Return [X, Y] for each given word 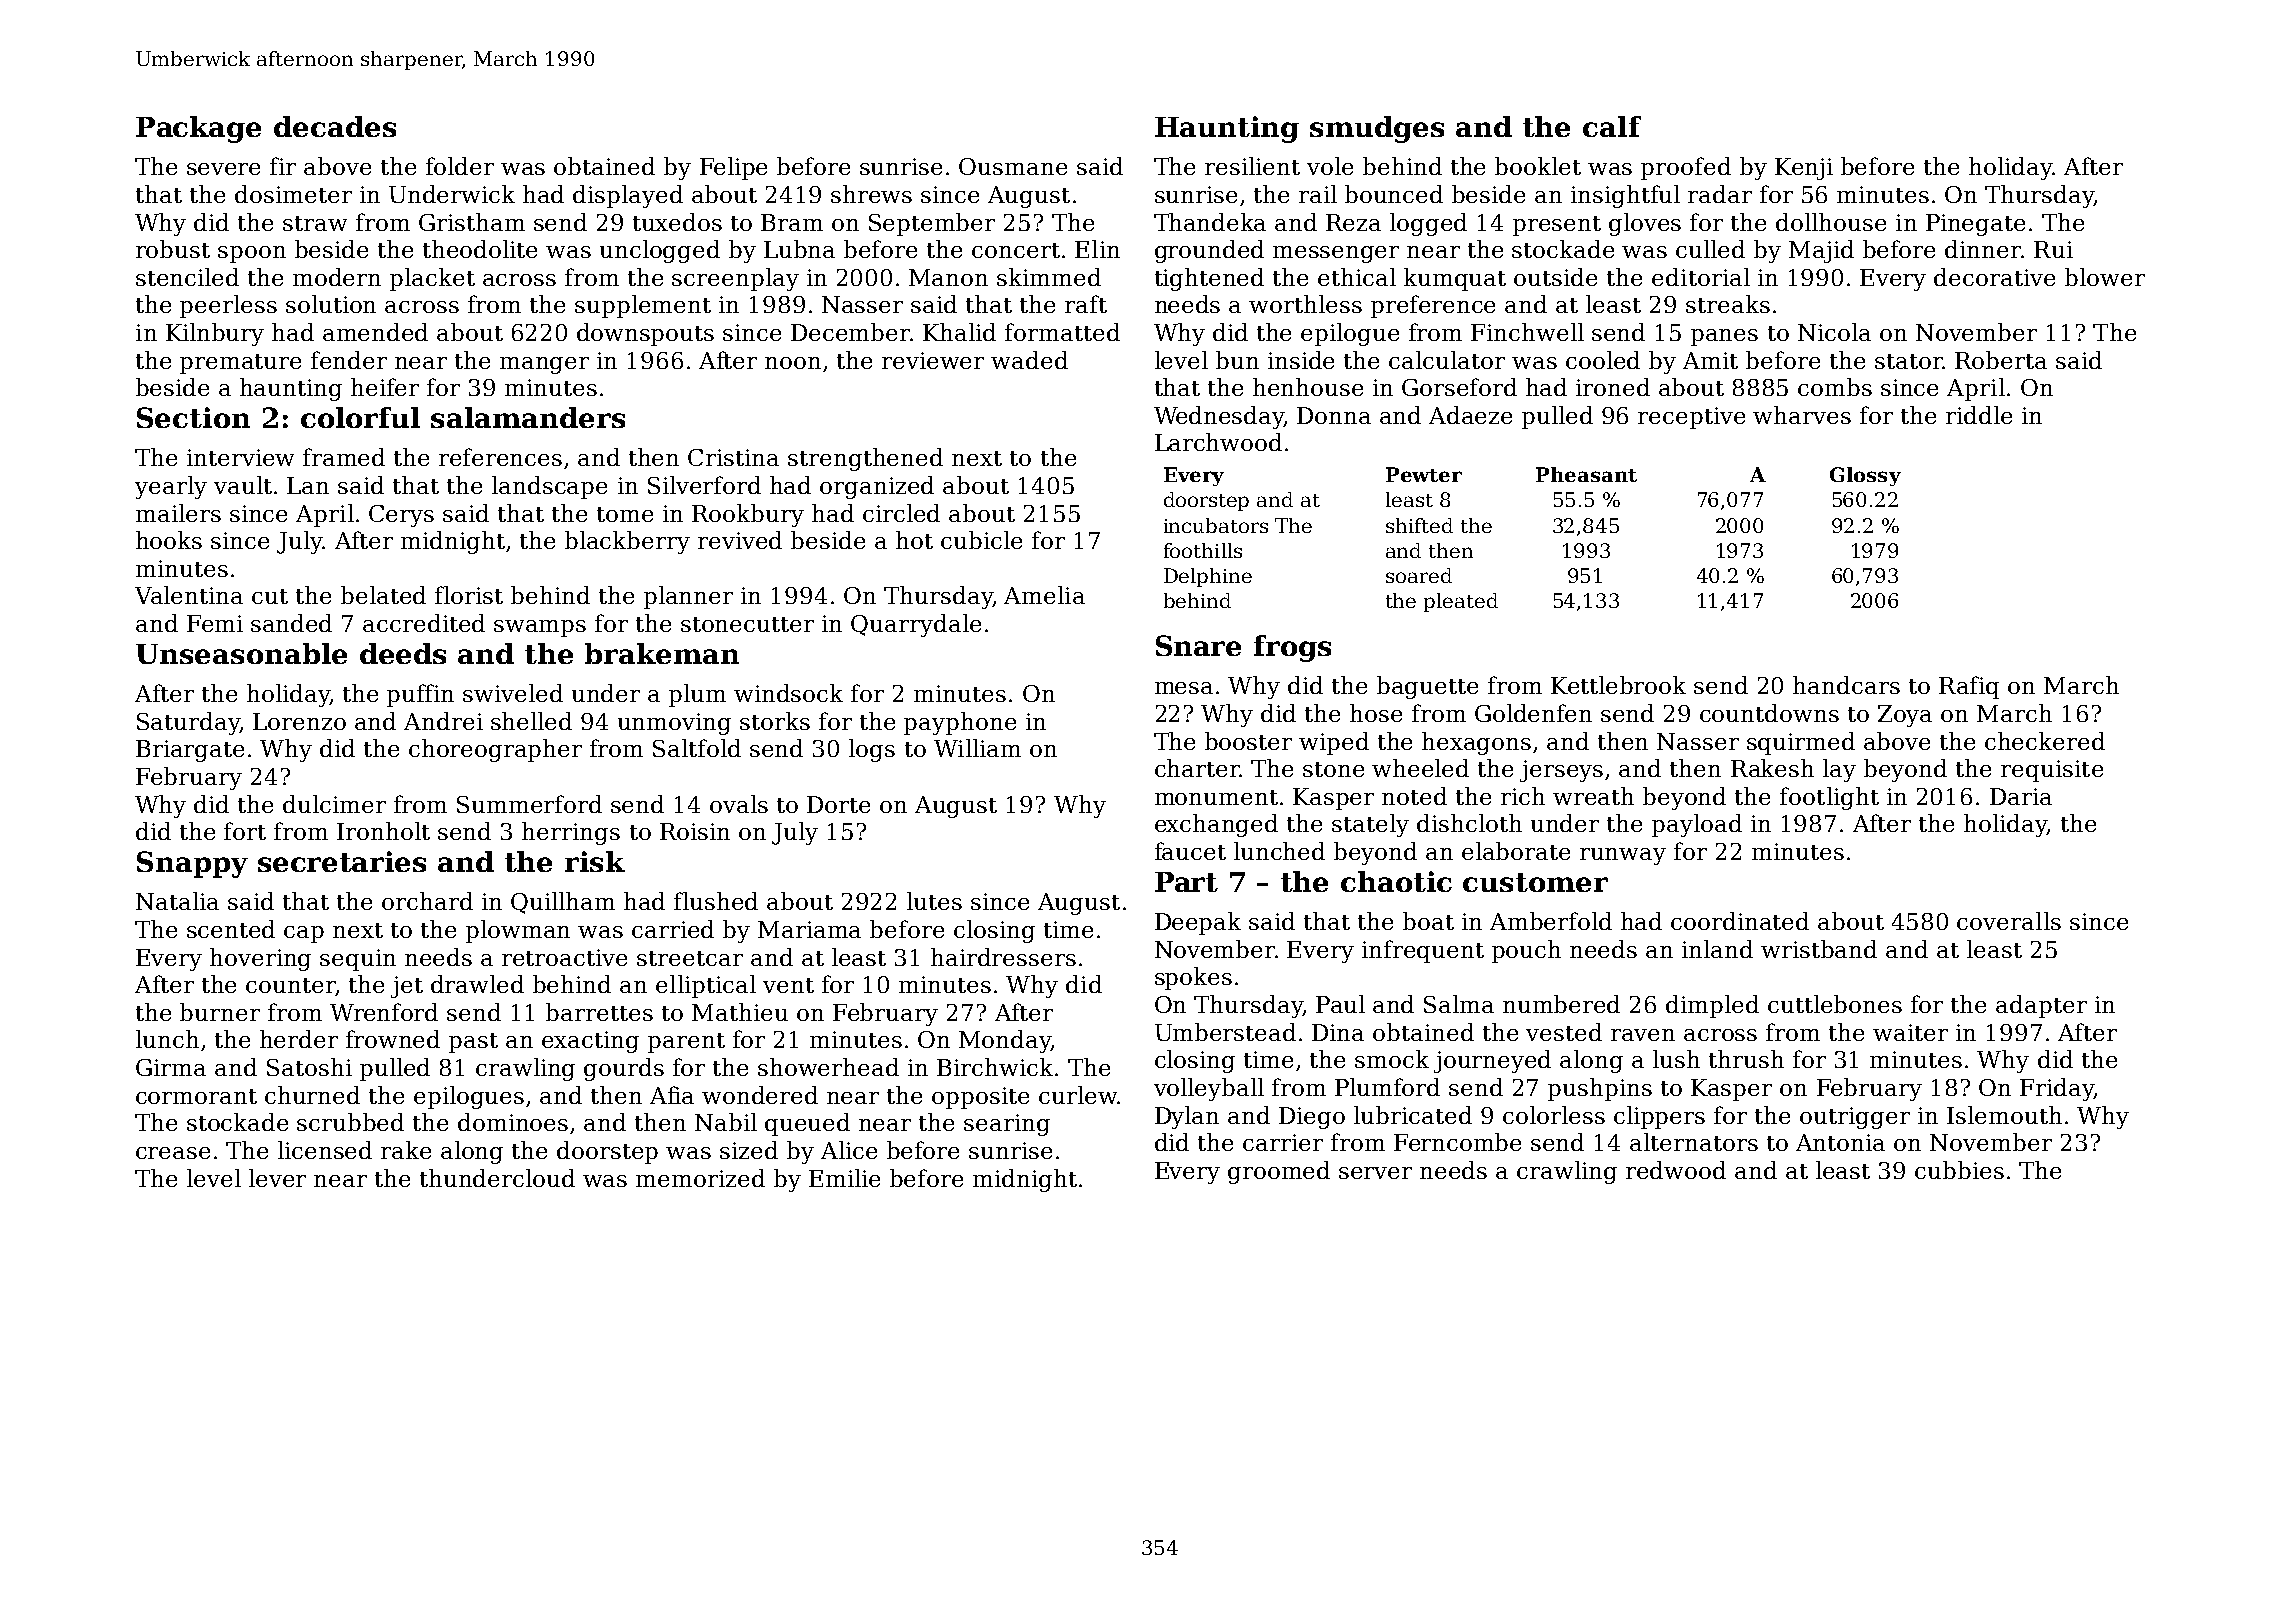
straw [315, 223]
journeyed [1492, 1061]
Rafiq [1969, 687]
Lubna [799, 249]
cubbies [1959, 1170]
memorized [700, 1178]
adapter [2041, 1006]
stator [1909, 361]
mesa [1184, 688]
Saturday [188, 723]
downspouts [645, 334]
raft [1086, 304]
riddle [1979, 415]
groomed [1279, 1172]
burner [220, 1012]
